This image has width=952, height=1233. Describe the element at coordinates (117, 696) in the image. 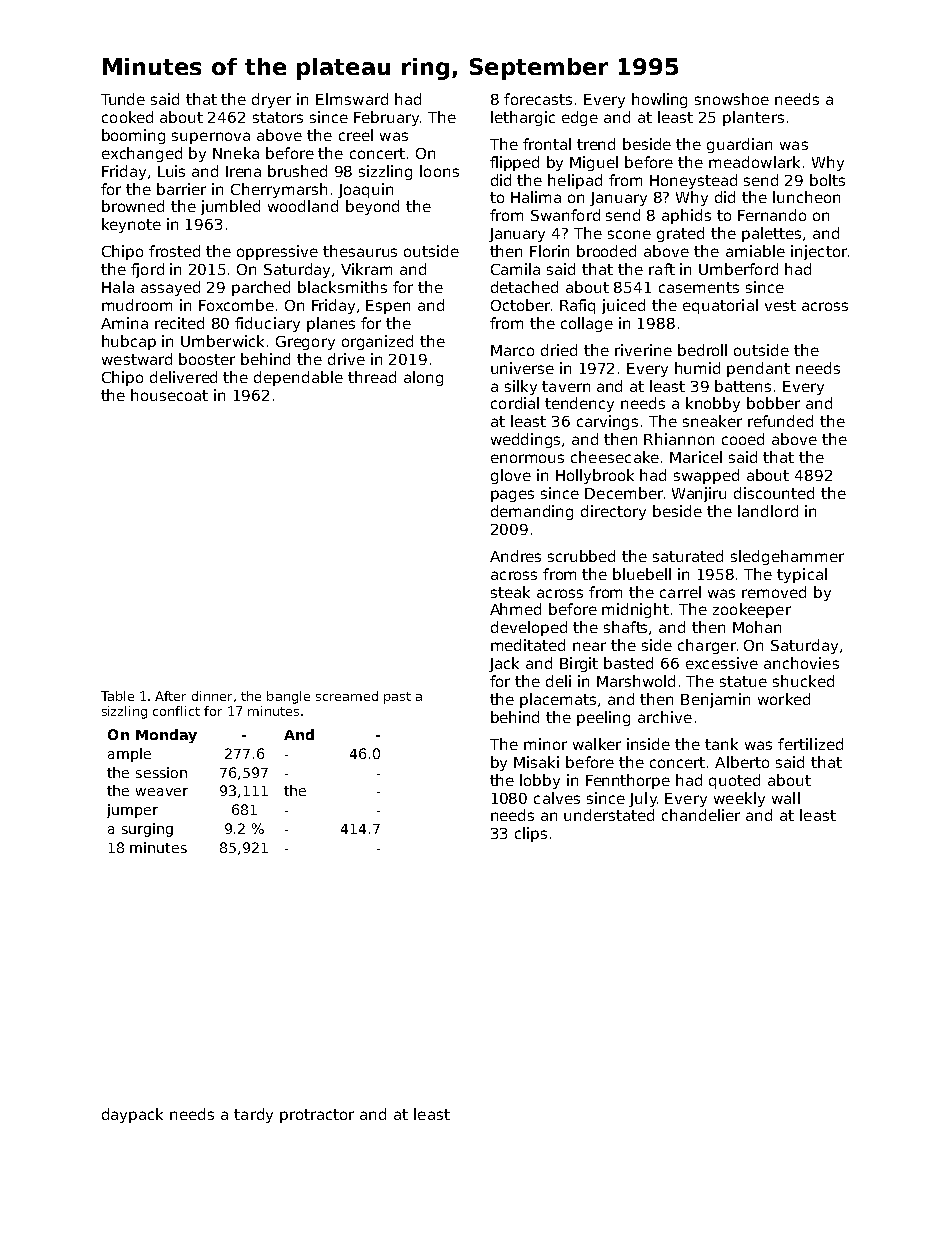

I see `Table` at that location.
